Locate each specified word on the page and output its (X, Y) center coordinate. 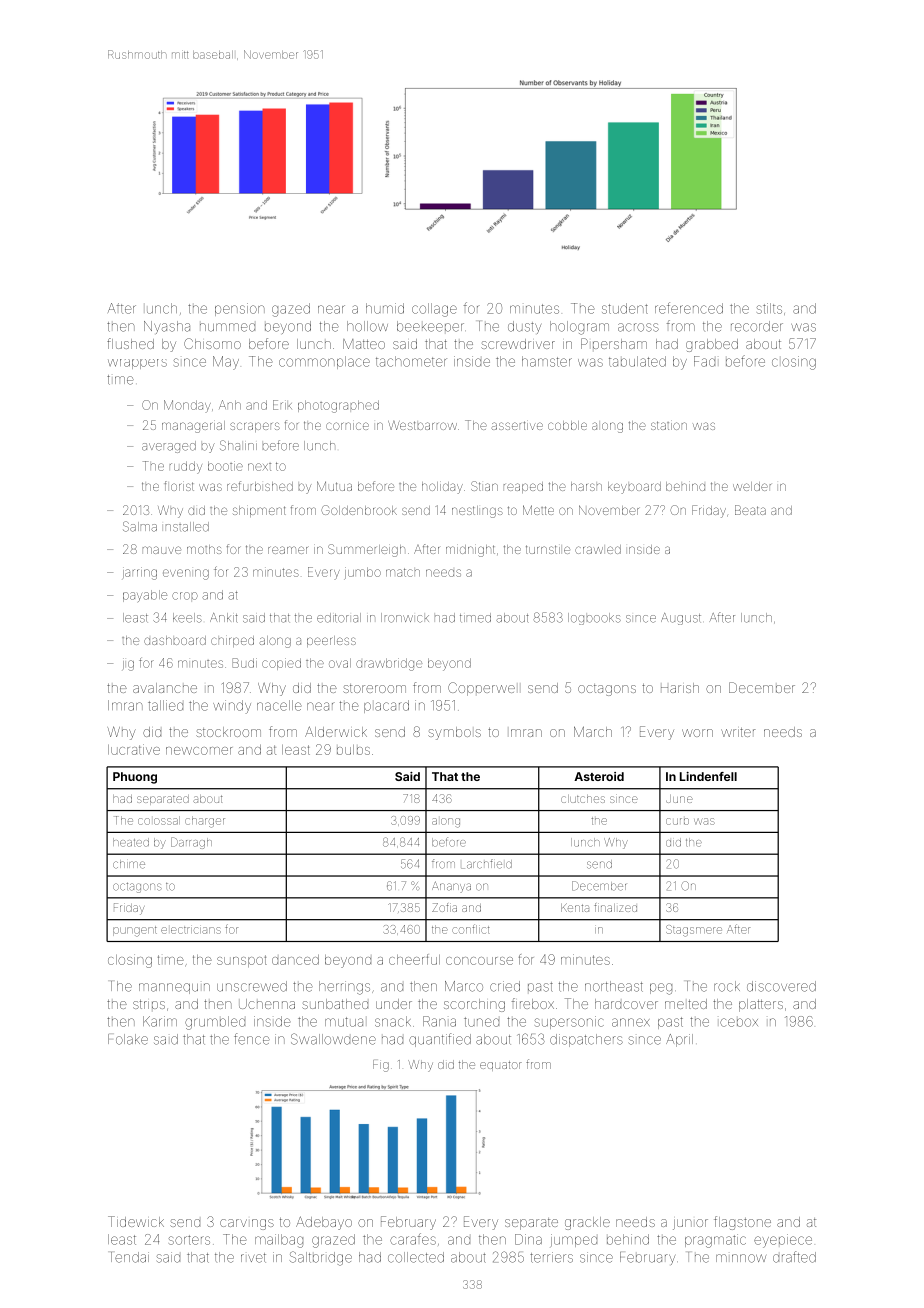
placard (386, 706)
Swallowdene (333, 1039)
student (625, 308)
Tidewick (136, 1221)
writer (738, 732)
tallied (165, 705)
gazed (291, 310)
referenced (689, 308)
